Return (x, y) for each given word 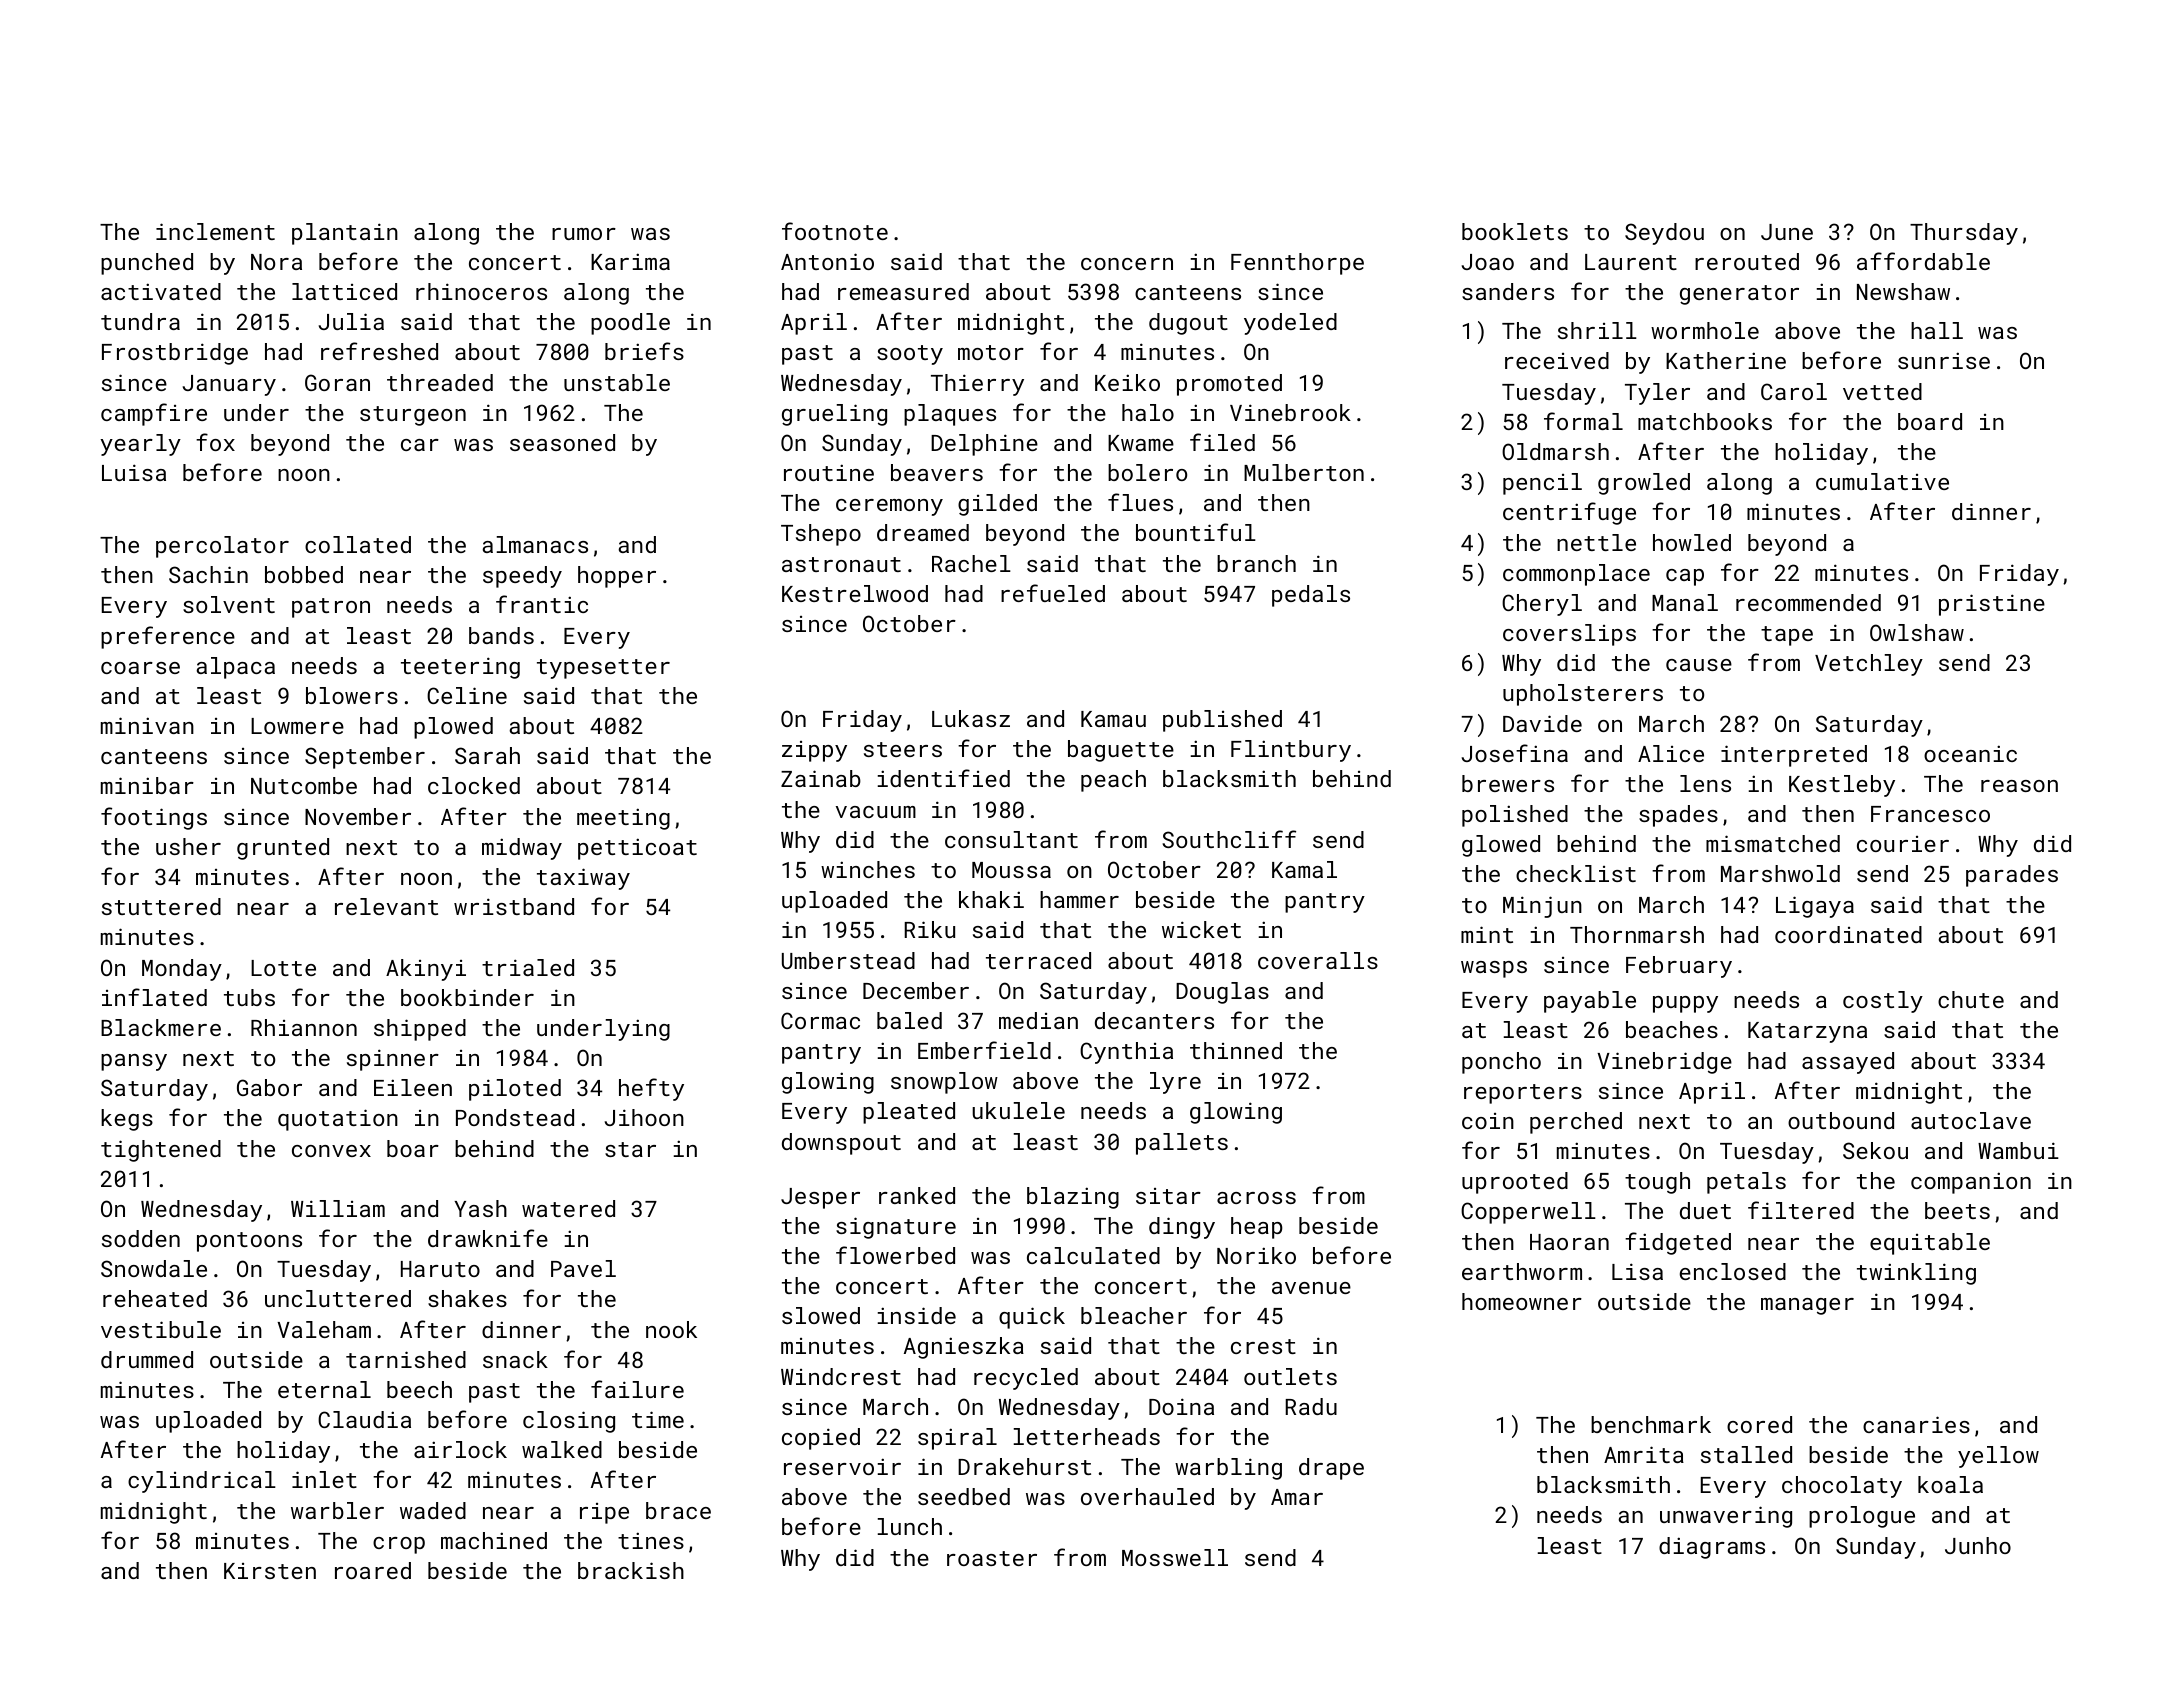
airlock (460, 1449)
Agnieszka (964, 1348)
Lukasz (971, 718)
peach (1113, 781)
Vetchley (1869, 665)
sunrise (1944, 360)
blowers (352, 695)
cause (1699, 665)
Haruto (440, 1269)
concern (1127, 264)
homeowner (1522, 1301)
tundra (140, 321)
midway (522, 849)
